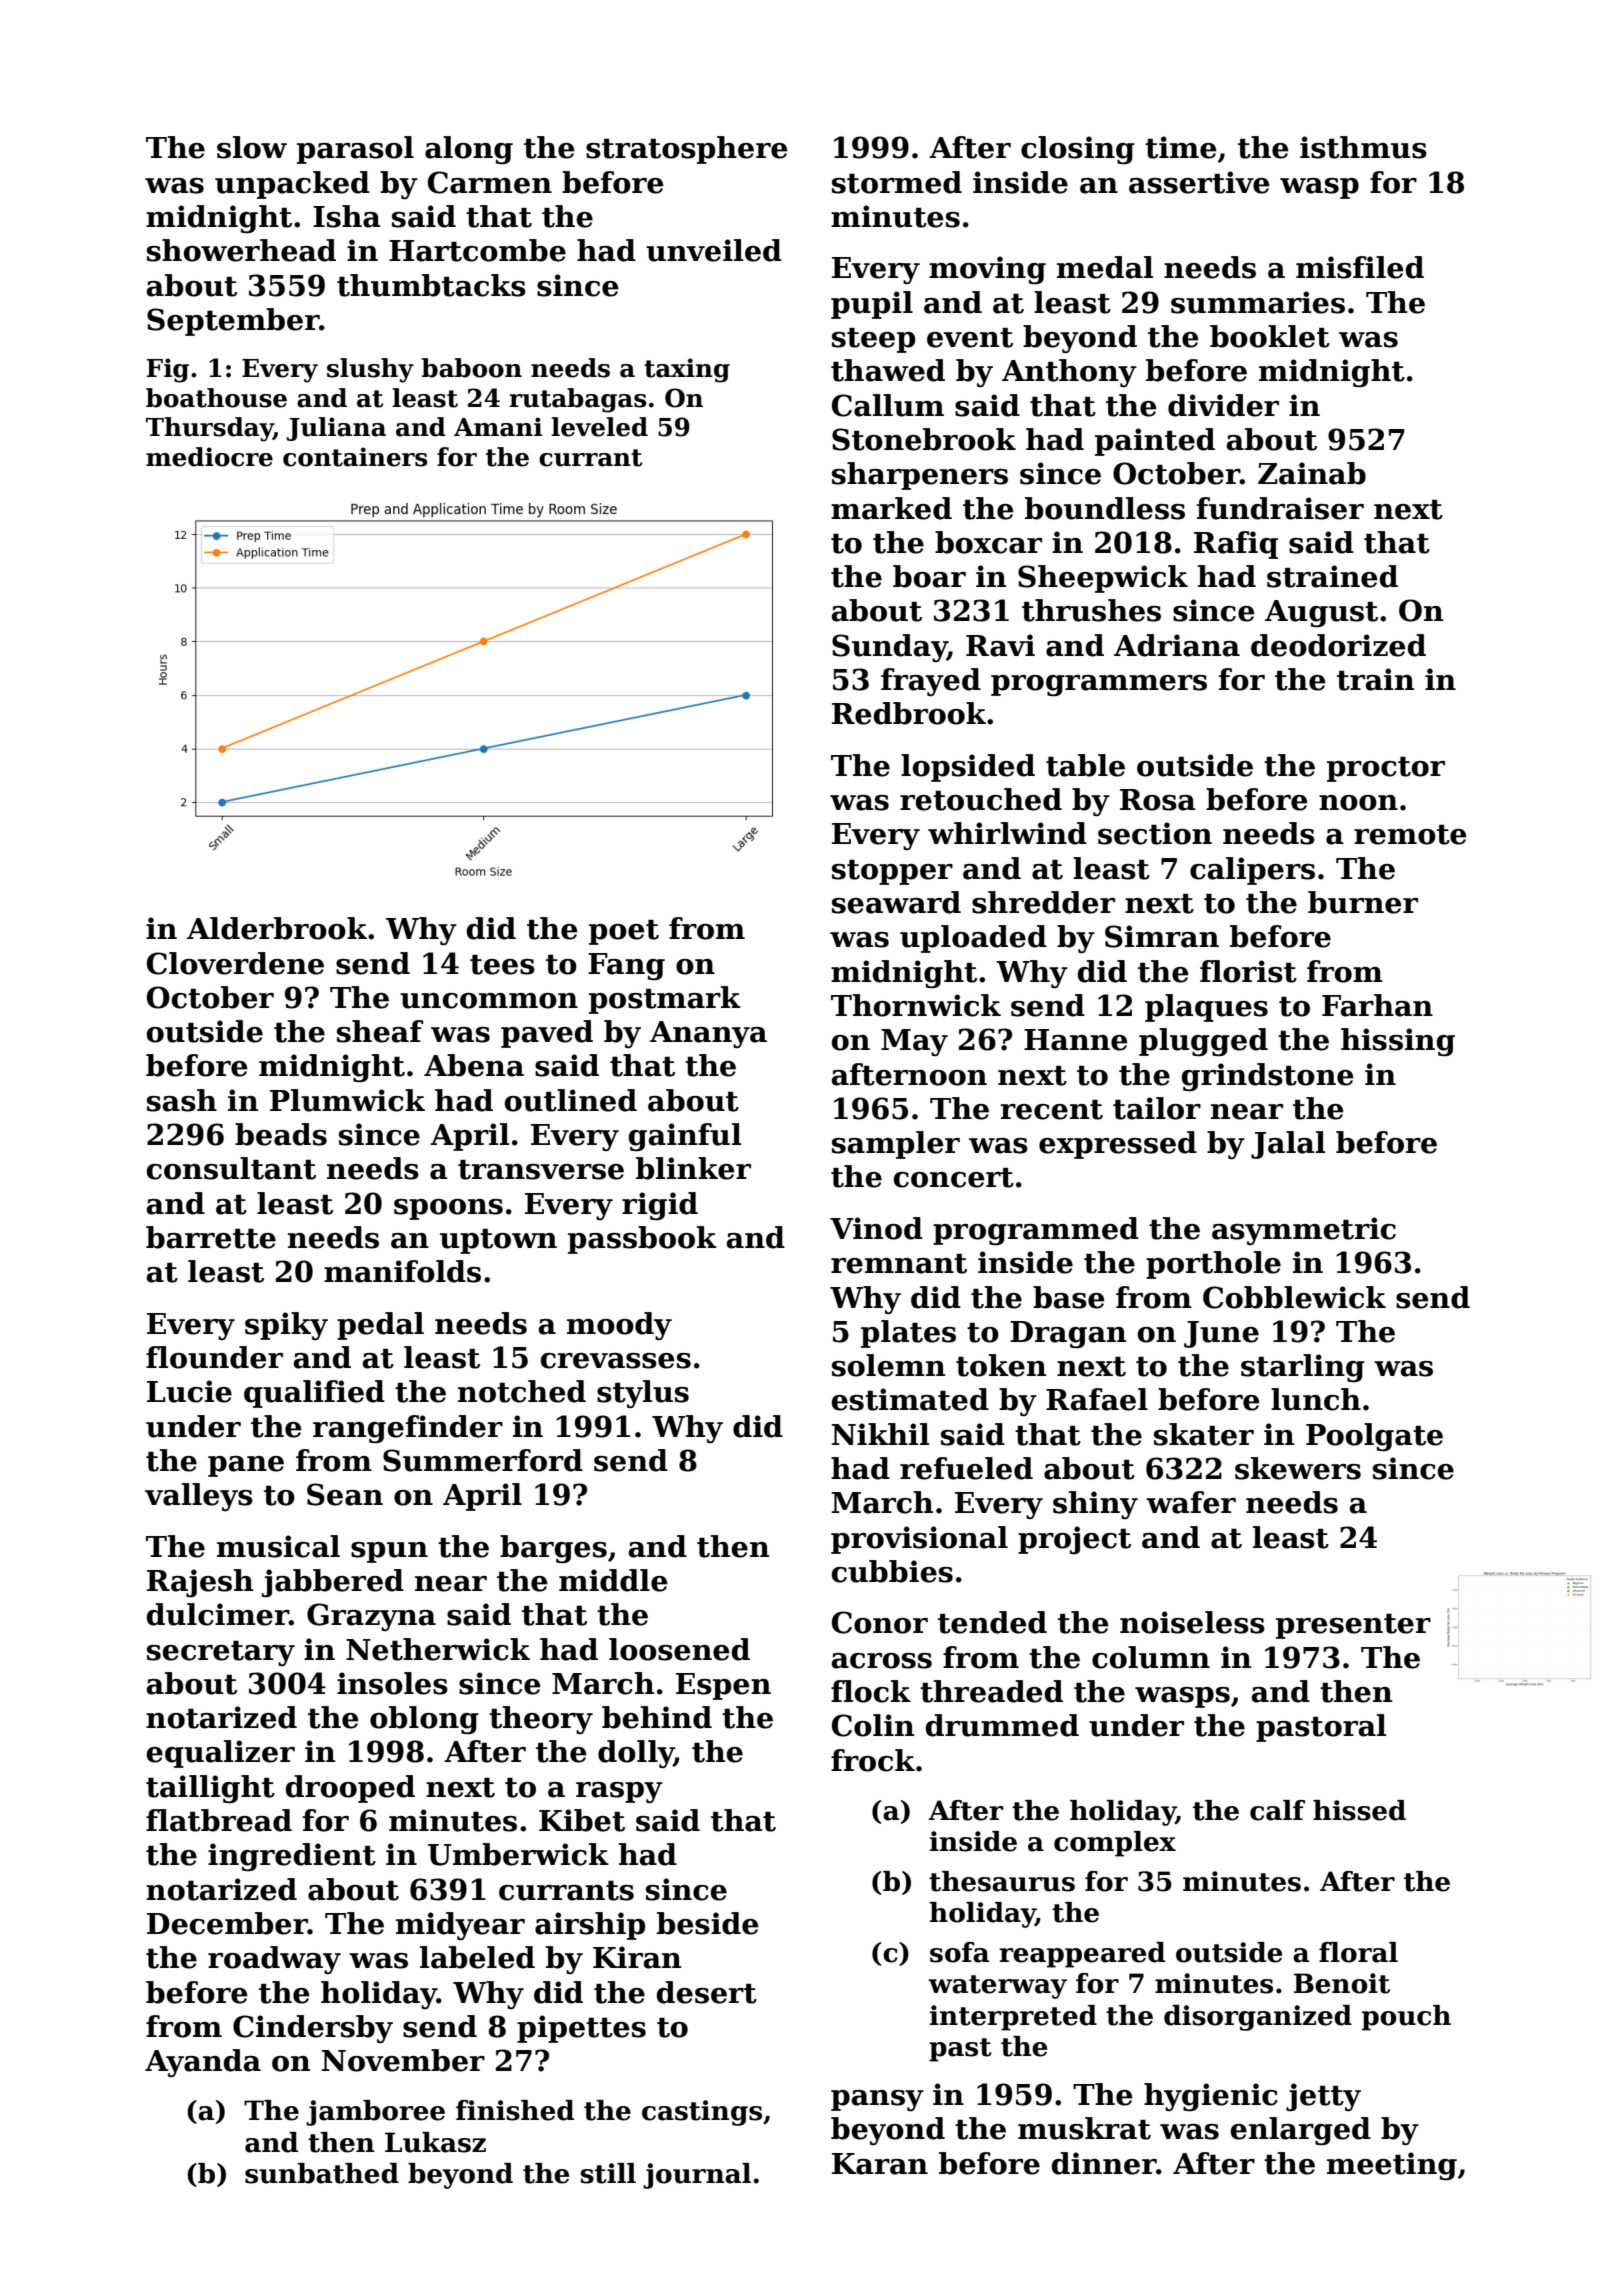 The height and width of the image is (2292, 1620). Describe the element at coordinates (1084, 2128) in the image. I see `muskrat` at that location.
